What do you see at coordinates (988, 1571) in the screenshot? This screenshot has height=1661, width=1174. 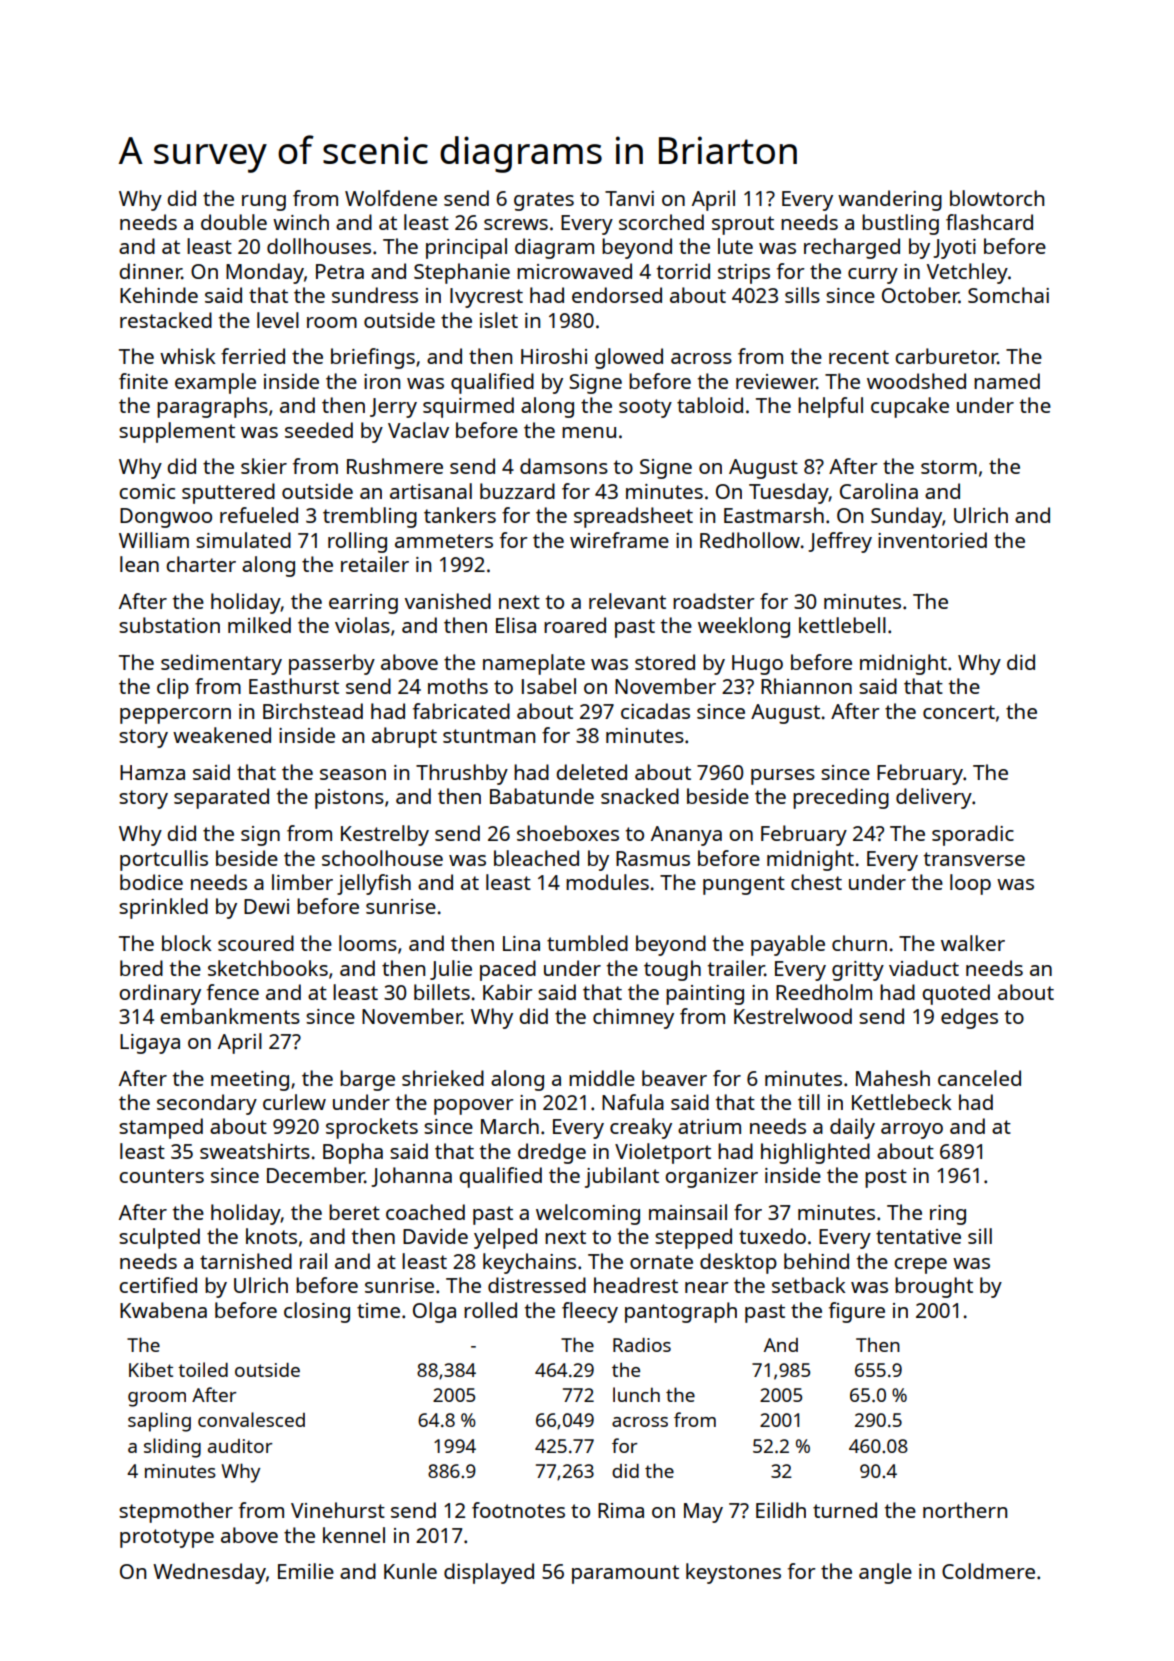 I see `Coldmere` at bounding box center [988, 1571].
